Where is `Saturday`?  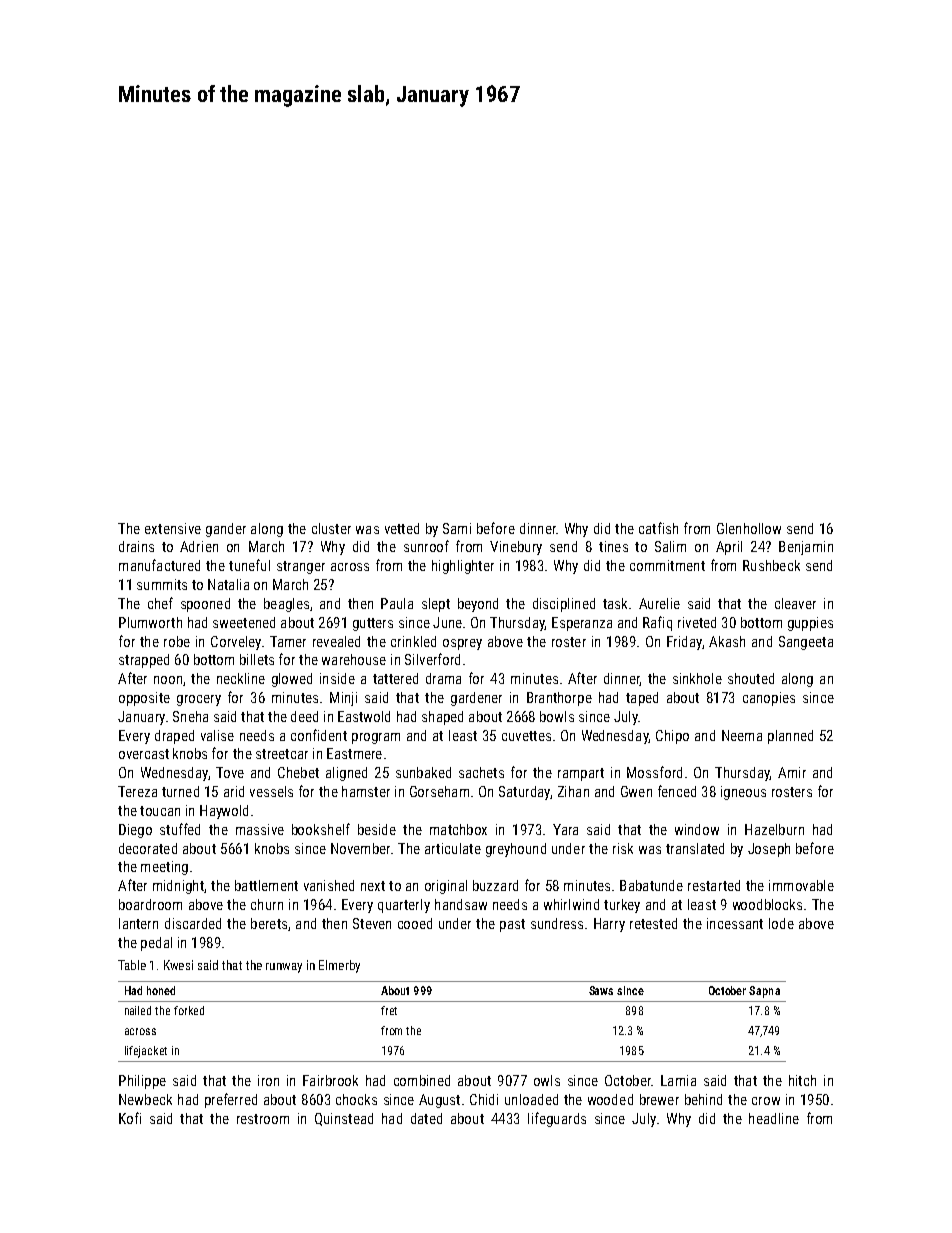
Saturday is located at coordinates (524, 793).
